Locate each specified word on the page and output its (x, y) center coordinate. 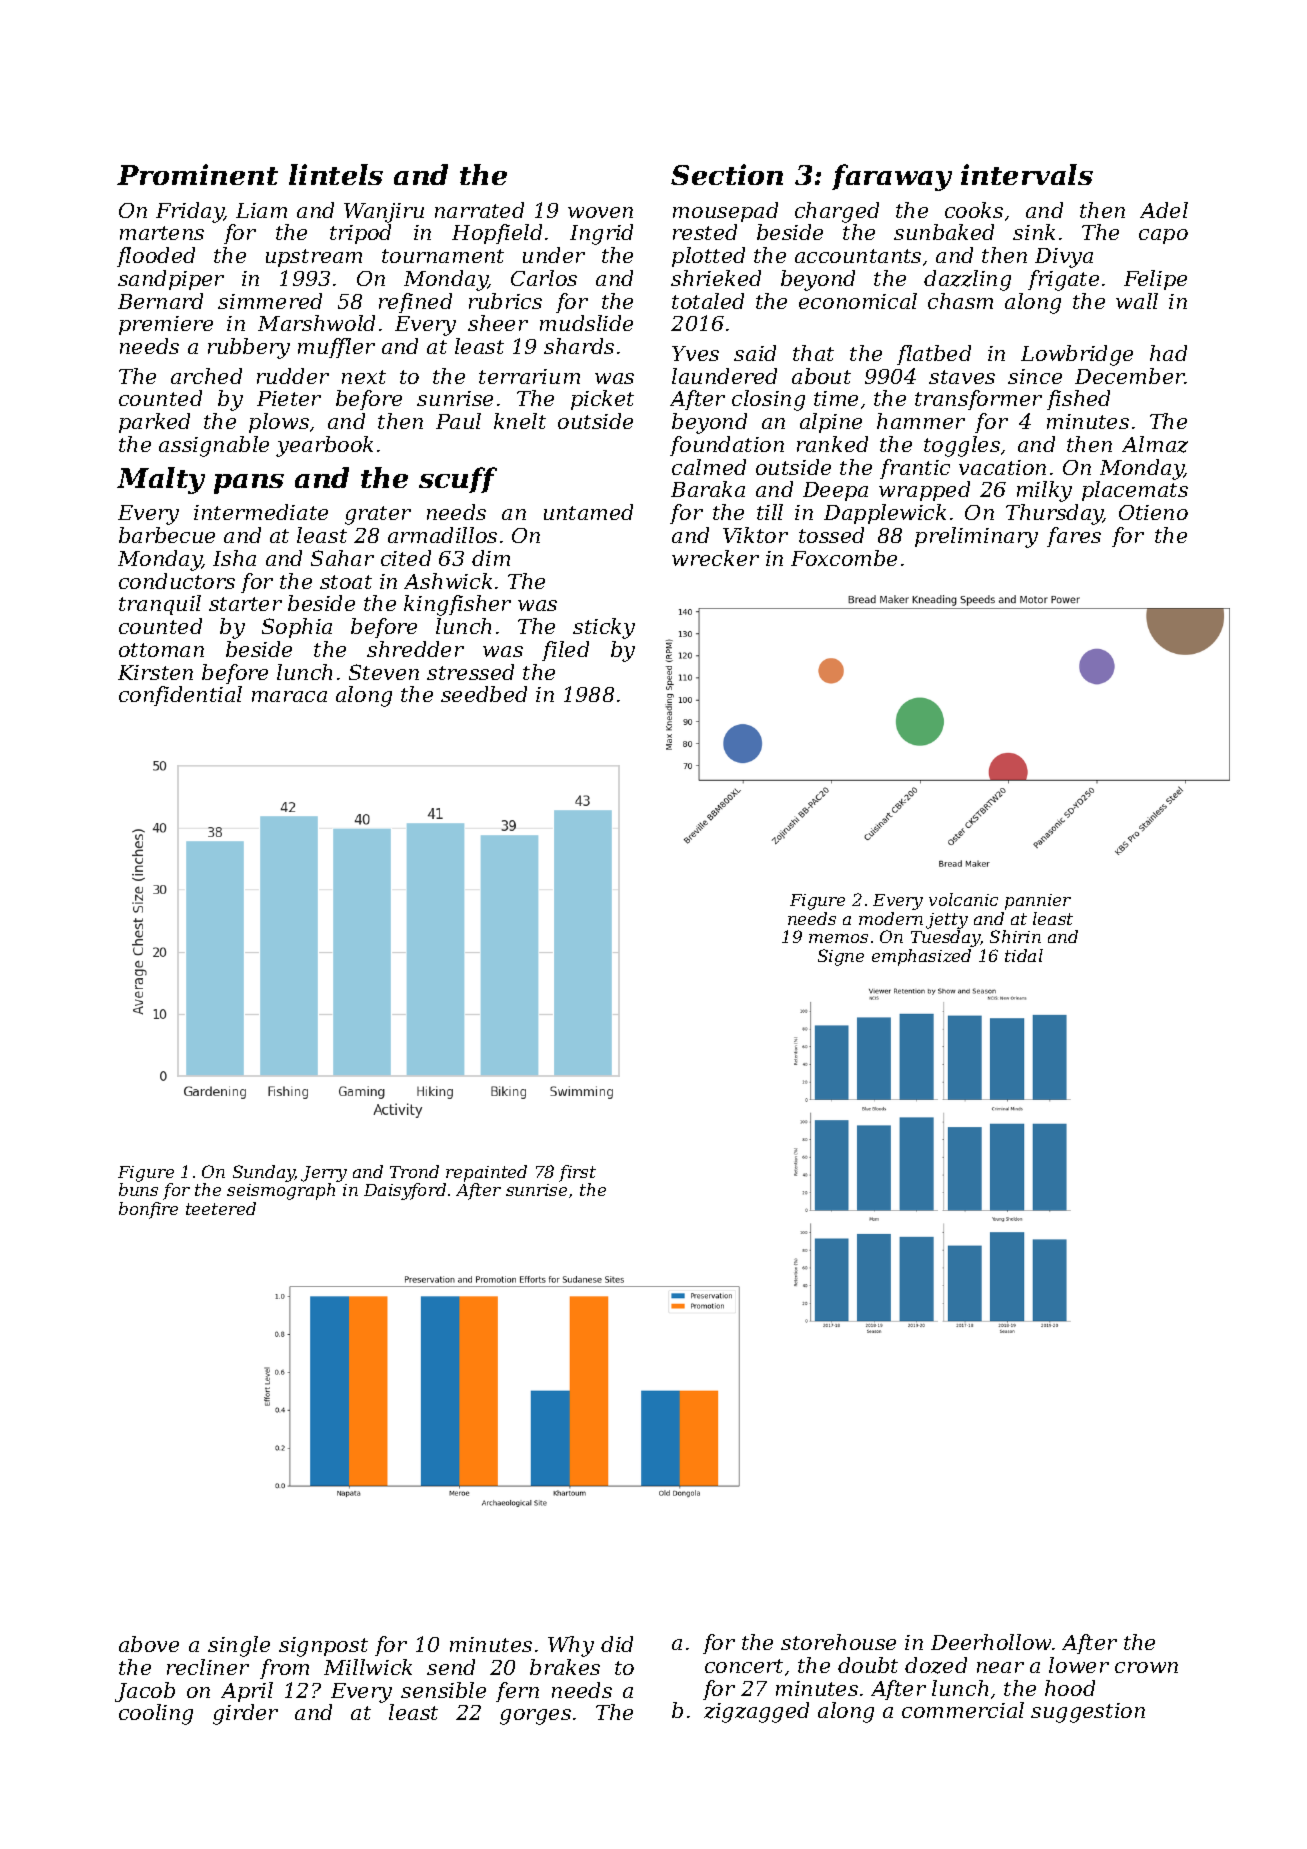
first (577, 1173)
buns (138, 1189)
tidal (1024, 955)
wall (1137, 301)
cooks (974, 210)
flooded (156, 257)
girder (245, 1714)
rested (705, 232)
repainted (486, 1173)
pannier (1038, 902)
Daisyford (405, 1191)
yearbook (324, 446)
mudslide (586, 323)
